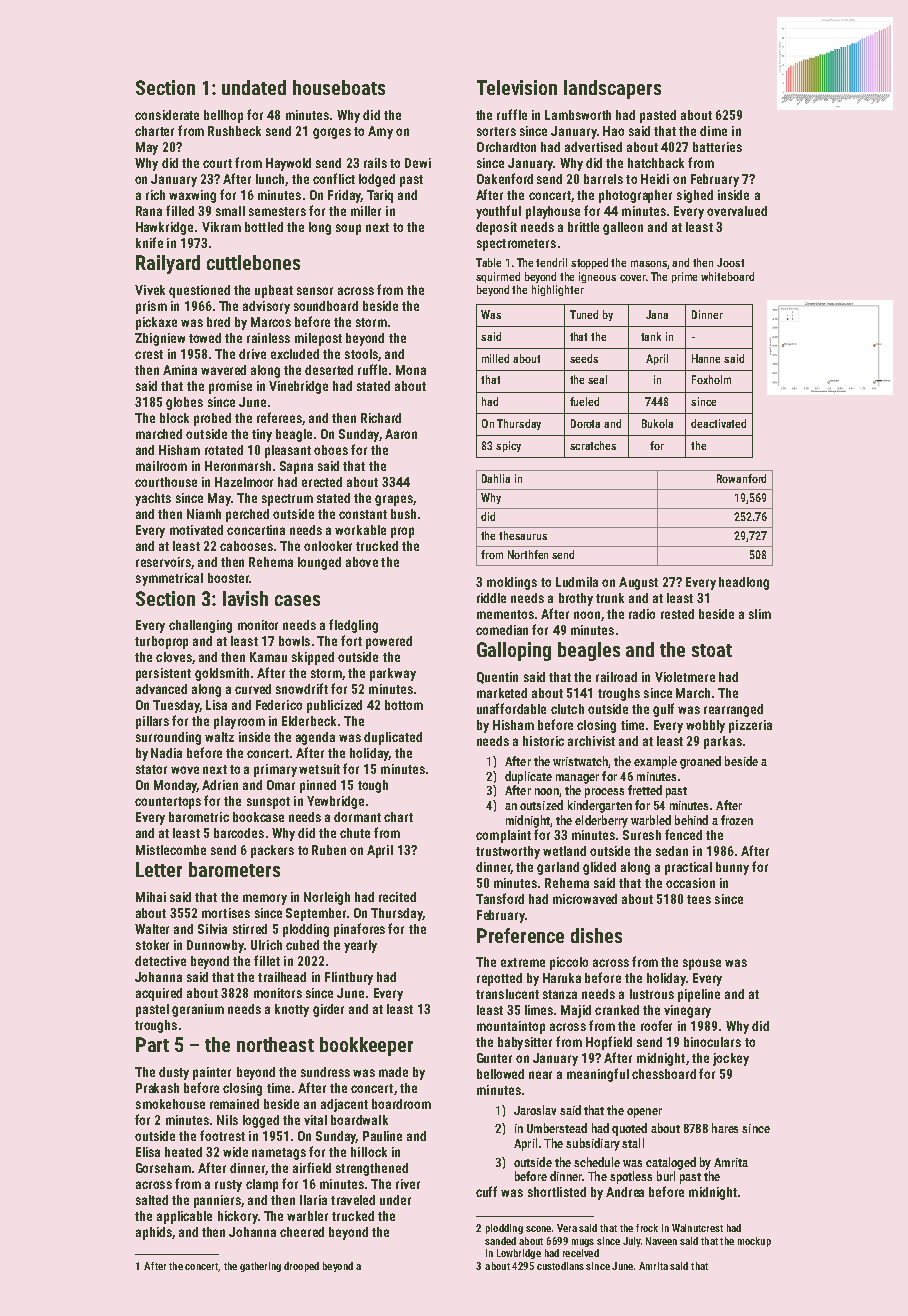  What do you see at coordinates (170, 1104) in the image?
I see `smokehouse` at bounding box center [170, 1104].
